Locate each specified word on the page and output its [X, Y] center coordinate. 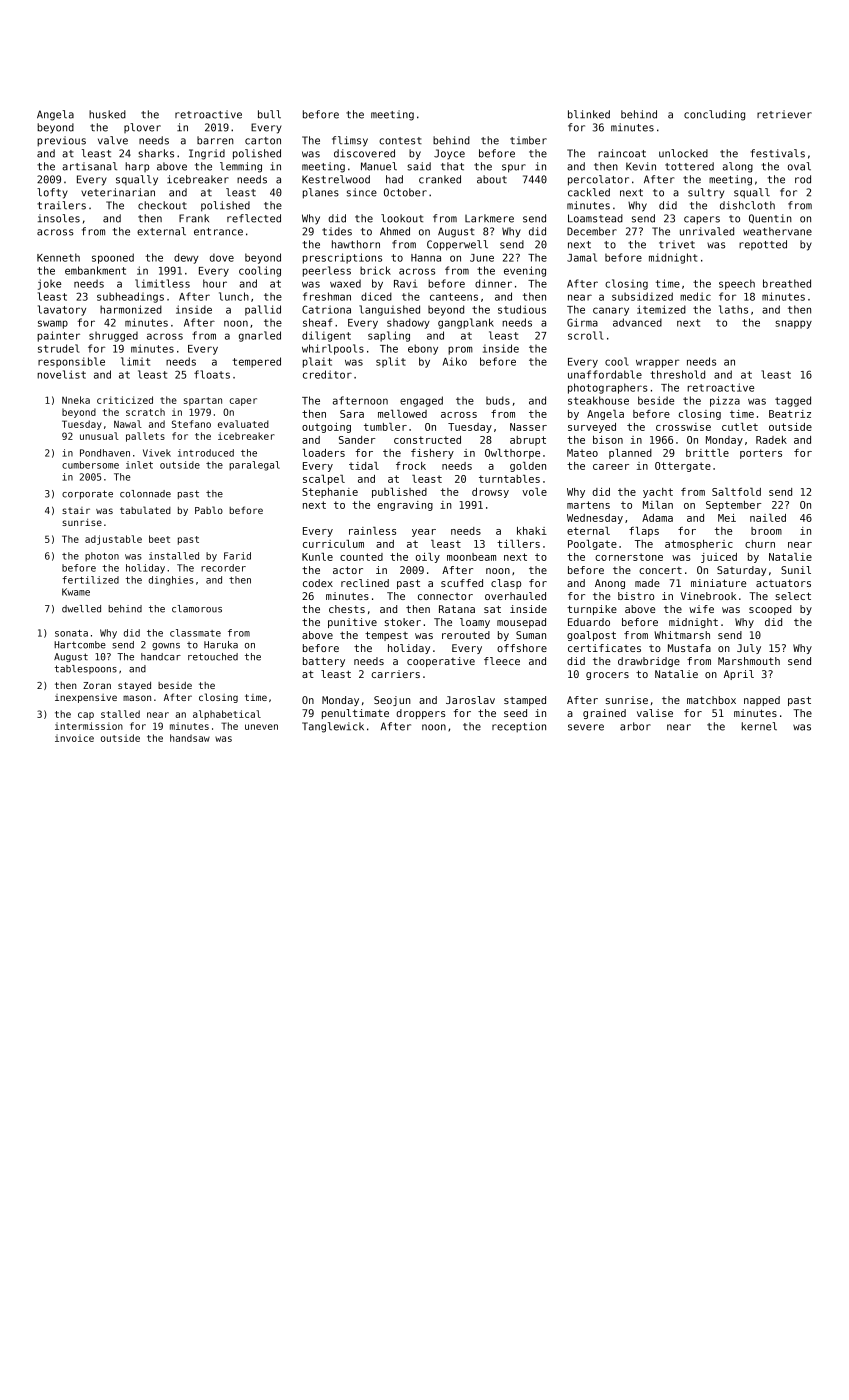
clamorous [197, 609]
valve [113, 140]
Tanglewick [333, 727]
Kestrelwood [336, 179]
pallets [145, 437]
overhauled [515, 596]
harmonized [131, 309]
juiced [719, 558]
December [592, 231]
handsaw [190, 738]
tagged [793, 401]
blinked [589, 114]
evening [525, 271]
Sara [352, 414]
